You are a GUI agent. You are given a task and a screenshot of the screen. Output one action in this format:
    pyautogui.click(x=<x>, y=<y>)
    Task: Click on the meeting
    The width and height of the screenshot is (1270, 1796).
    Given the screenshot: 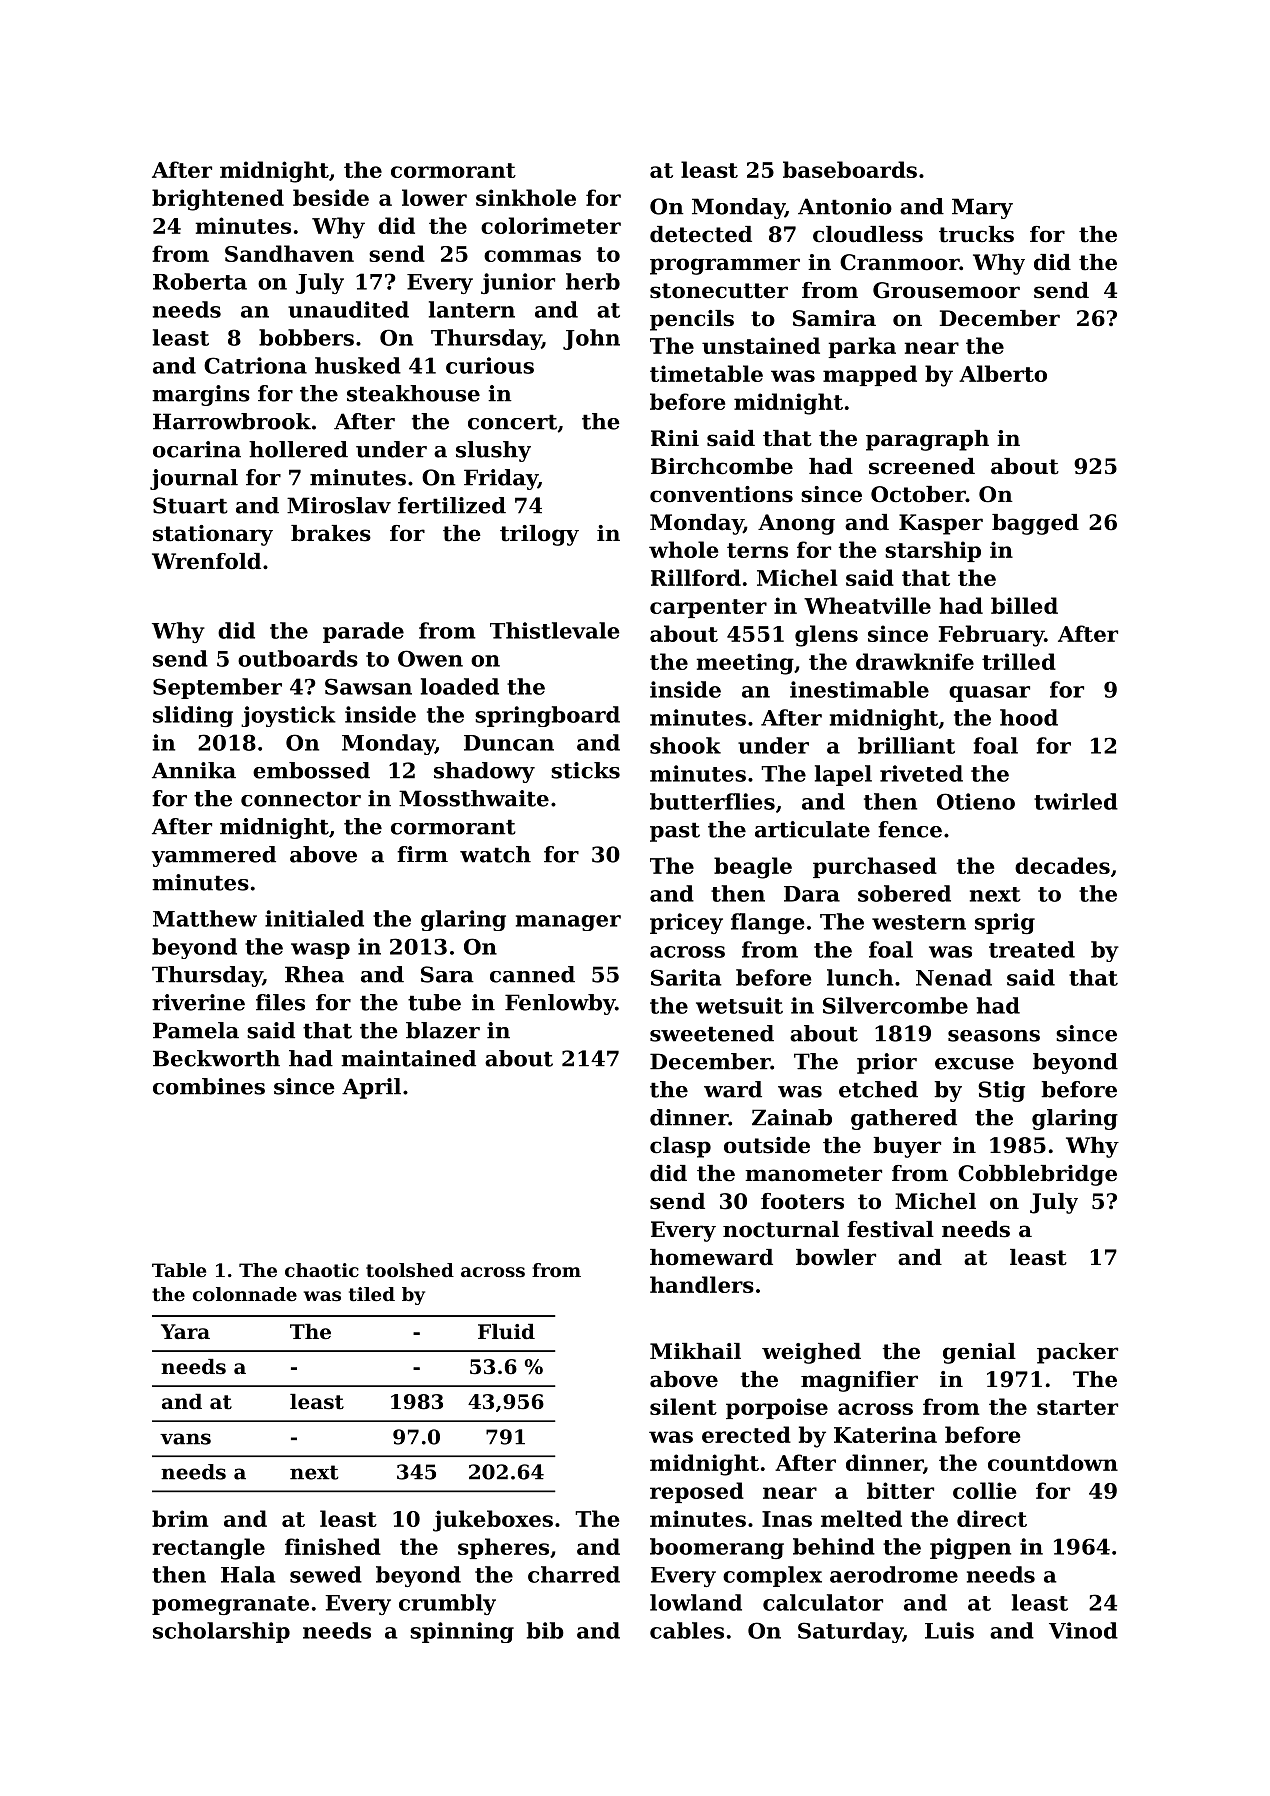 What is the action you would take?
    pyautogui.click(x=745, y=664)
